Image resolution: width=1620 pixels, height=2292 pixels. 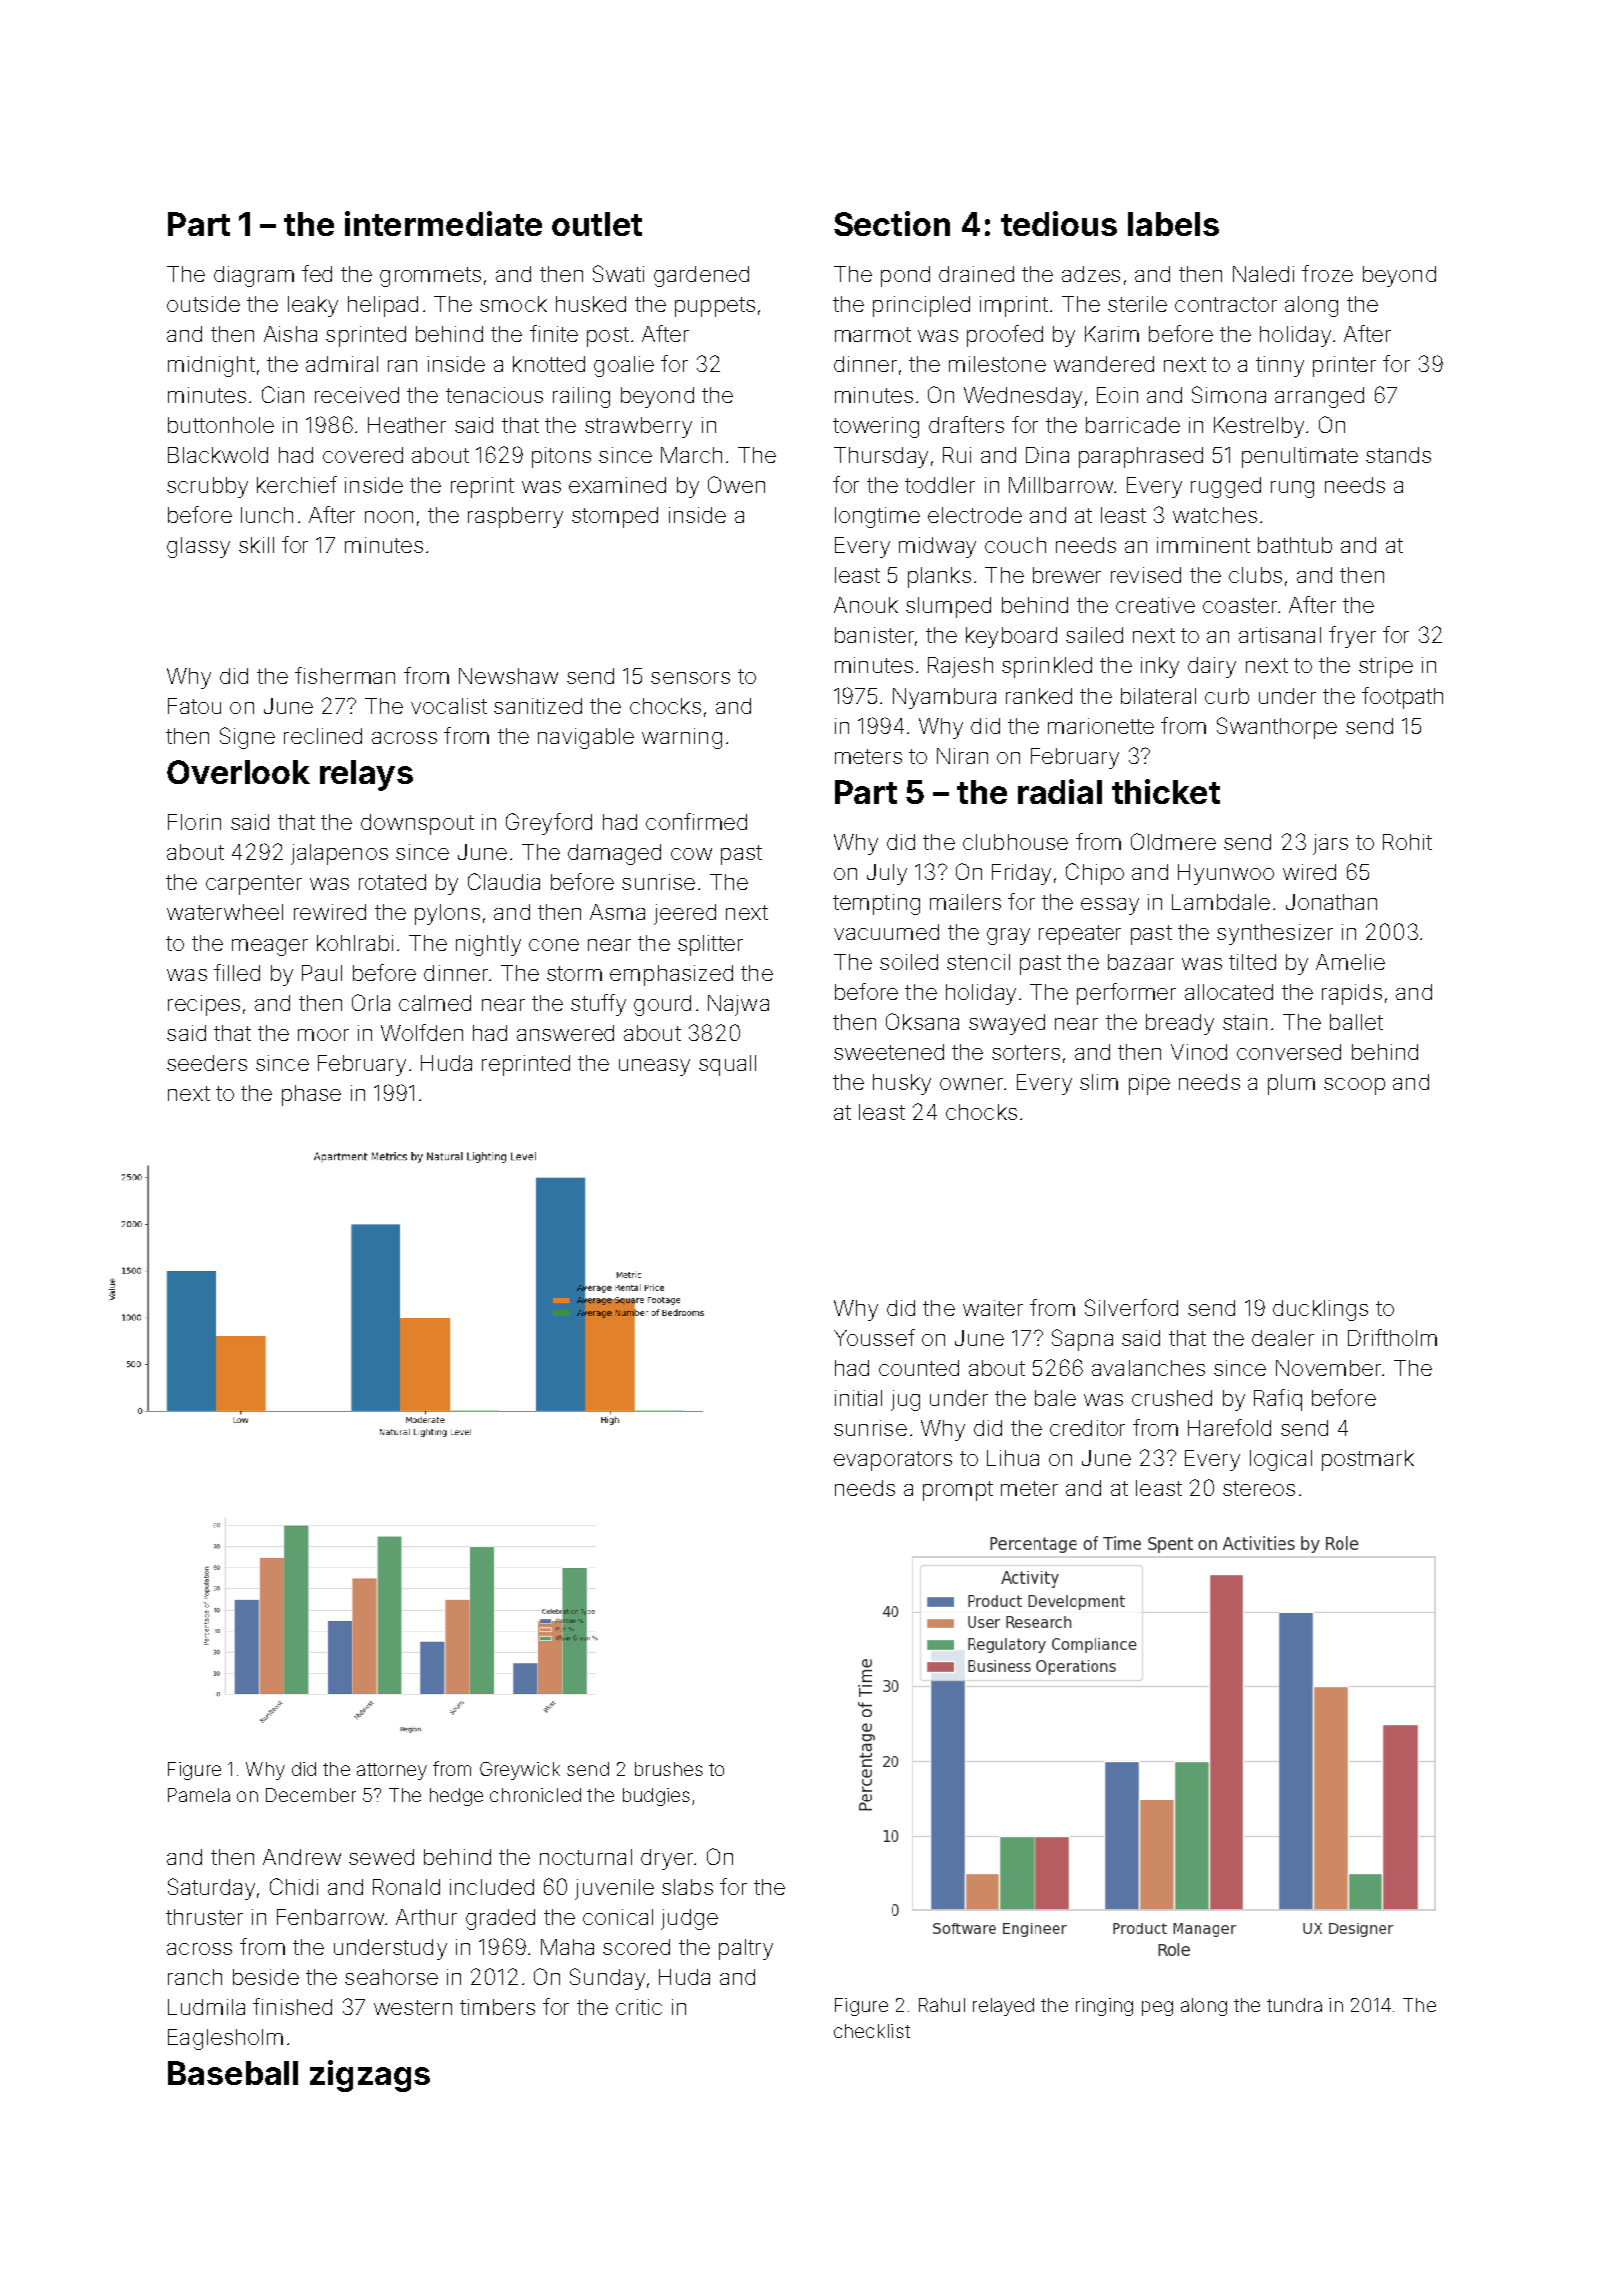 What do you see at coordinates (654, 1067) in the screenshot?
I see `uneasy` at bounding box center [654, 1067].
